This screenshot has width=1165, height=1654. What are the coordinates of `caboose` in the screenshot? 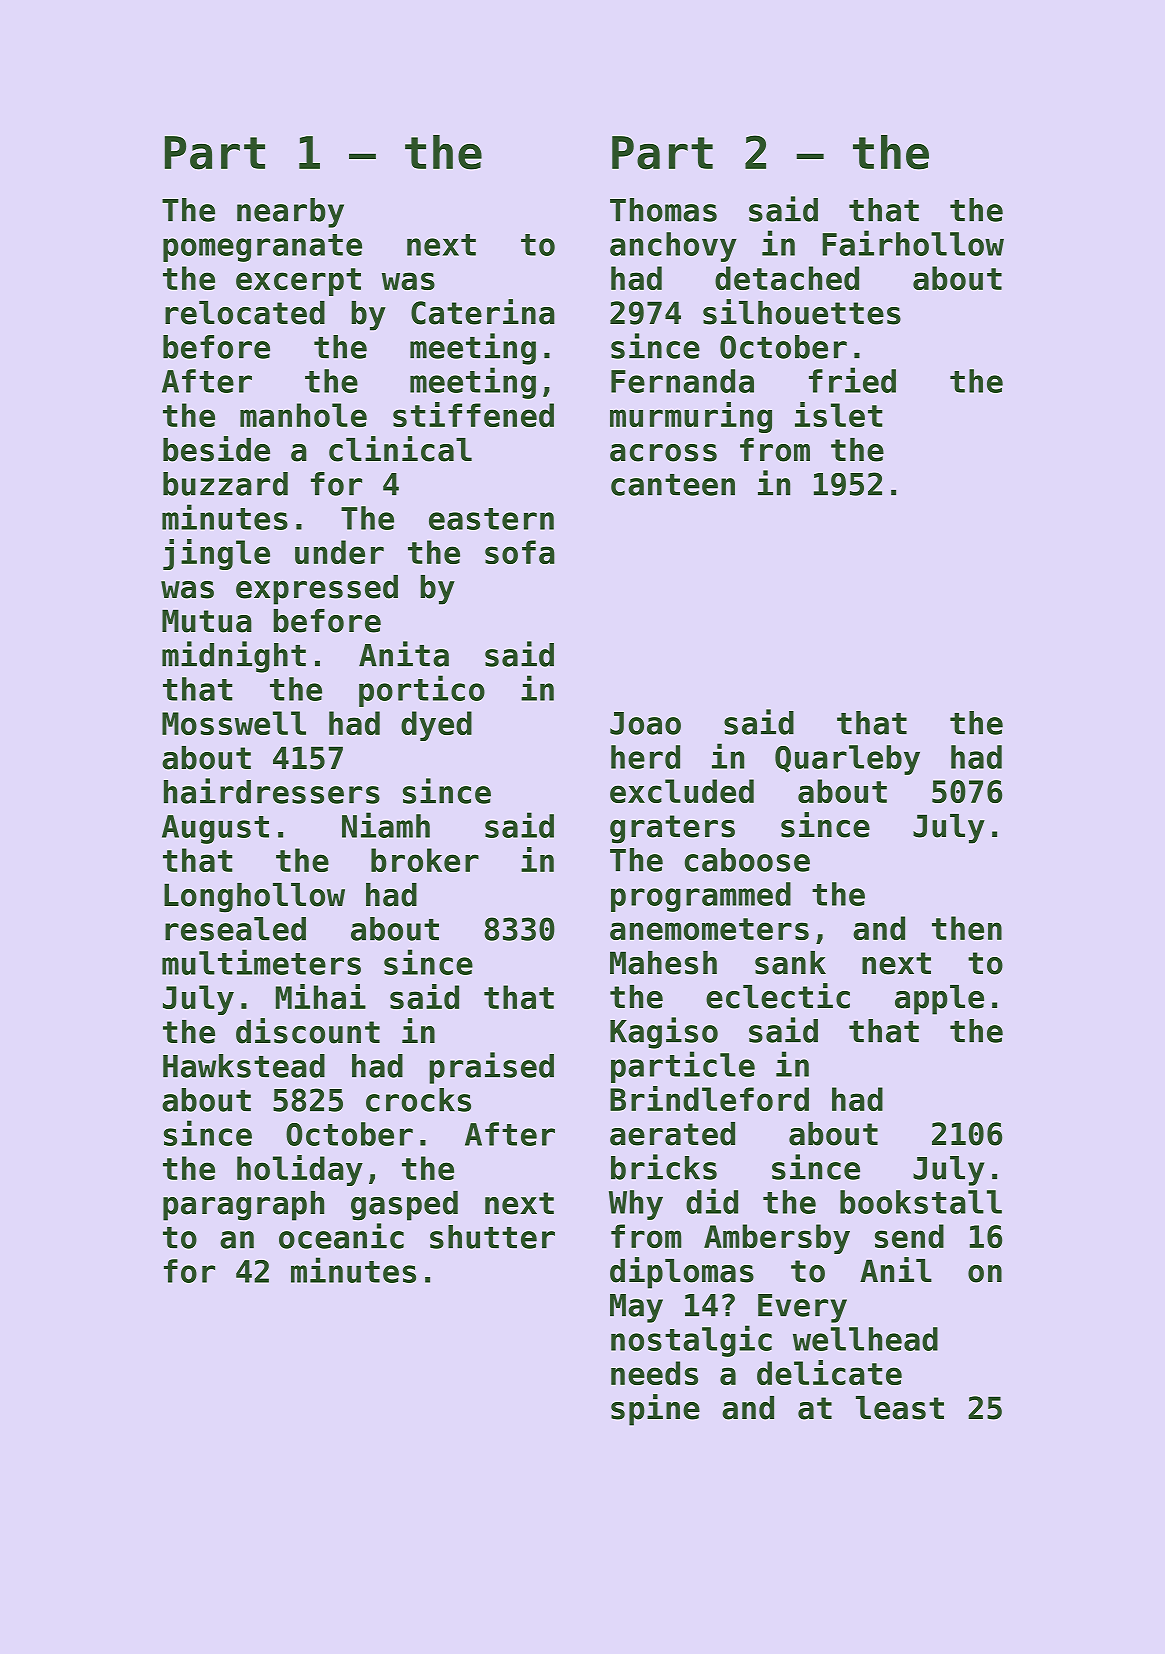 It's located at (747, 860).
